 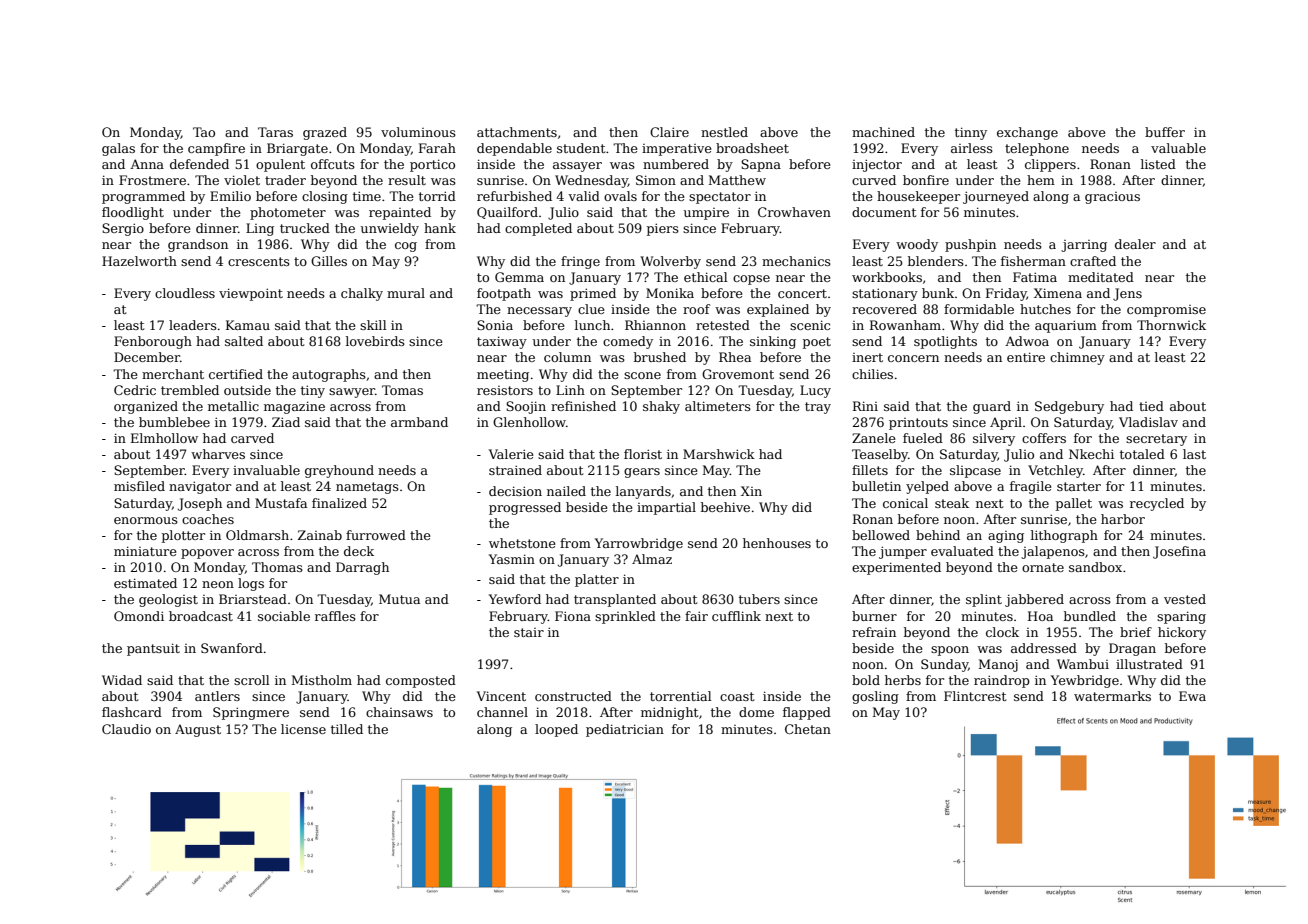 I want to click on whetstone, so click(x=522, y=543).
